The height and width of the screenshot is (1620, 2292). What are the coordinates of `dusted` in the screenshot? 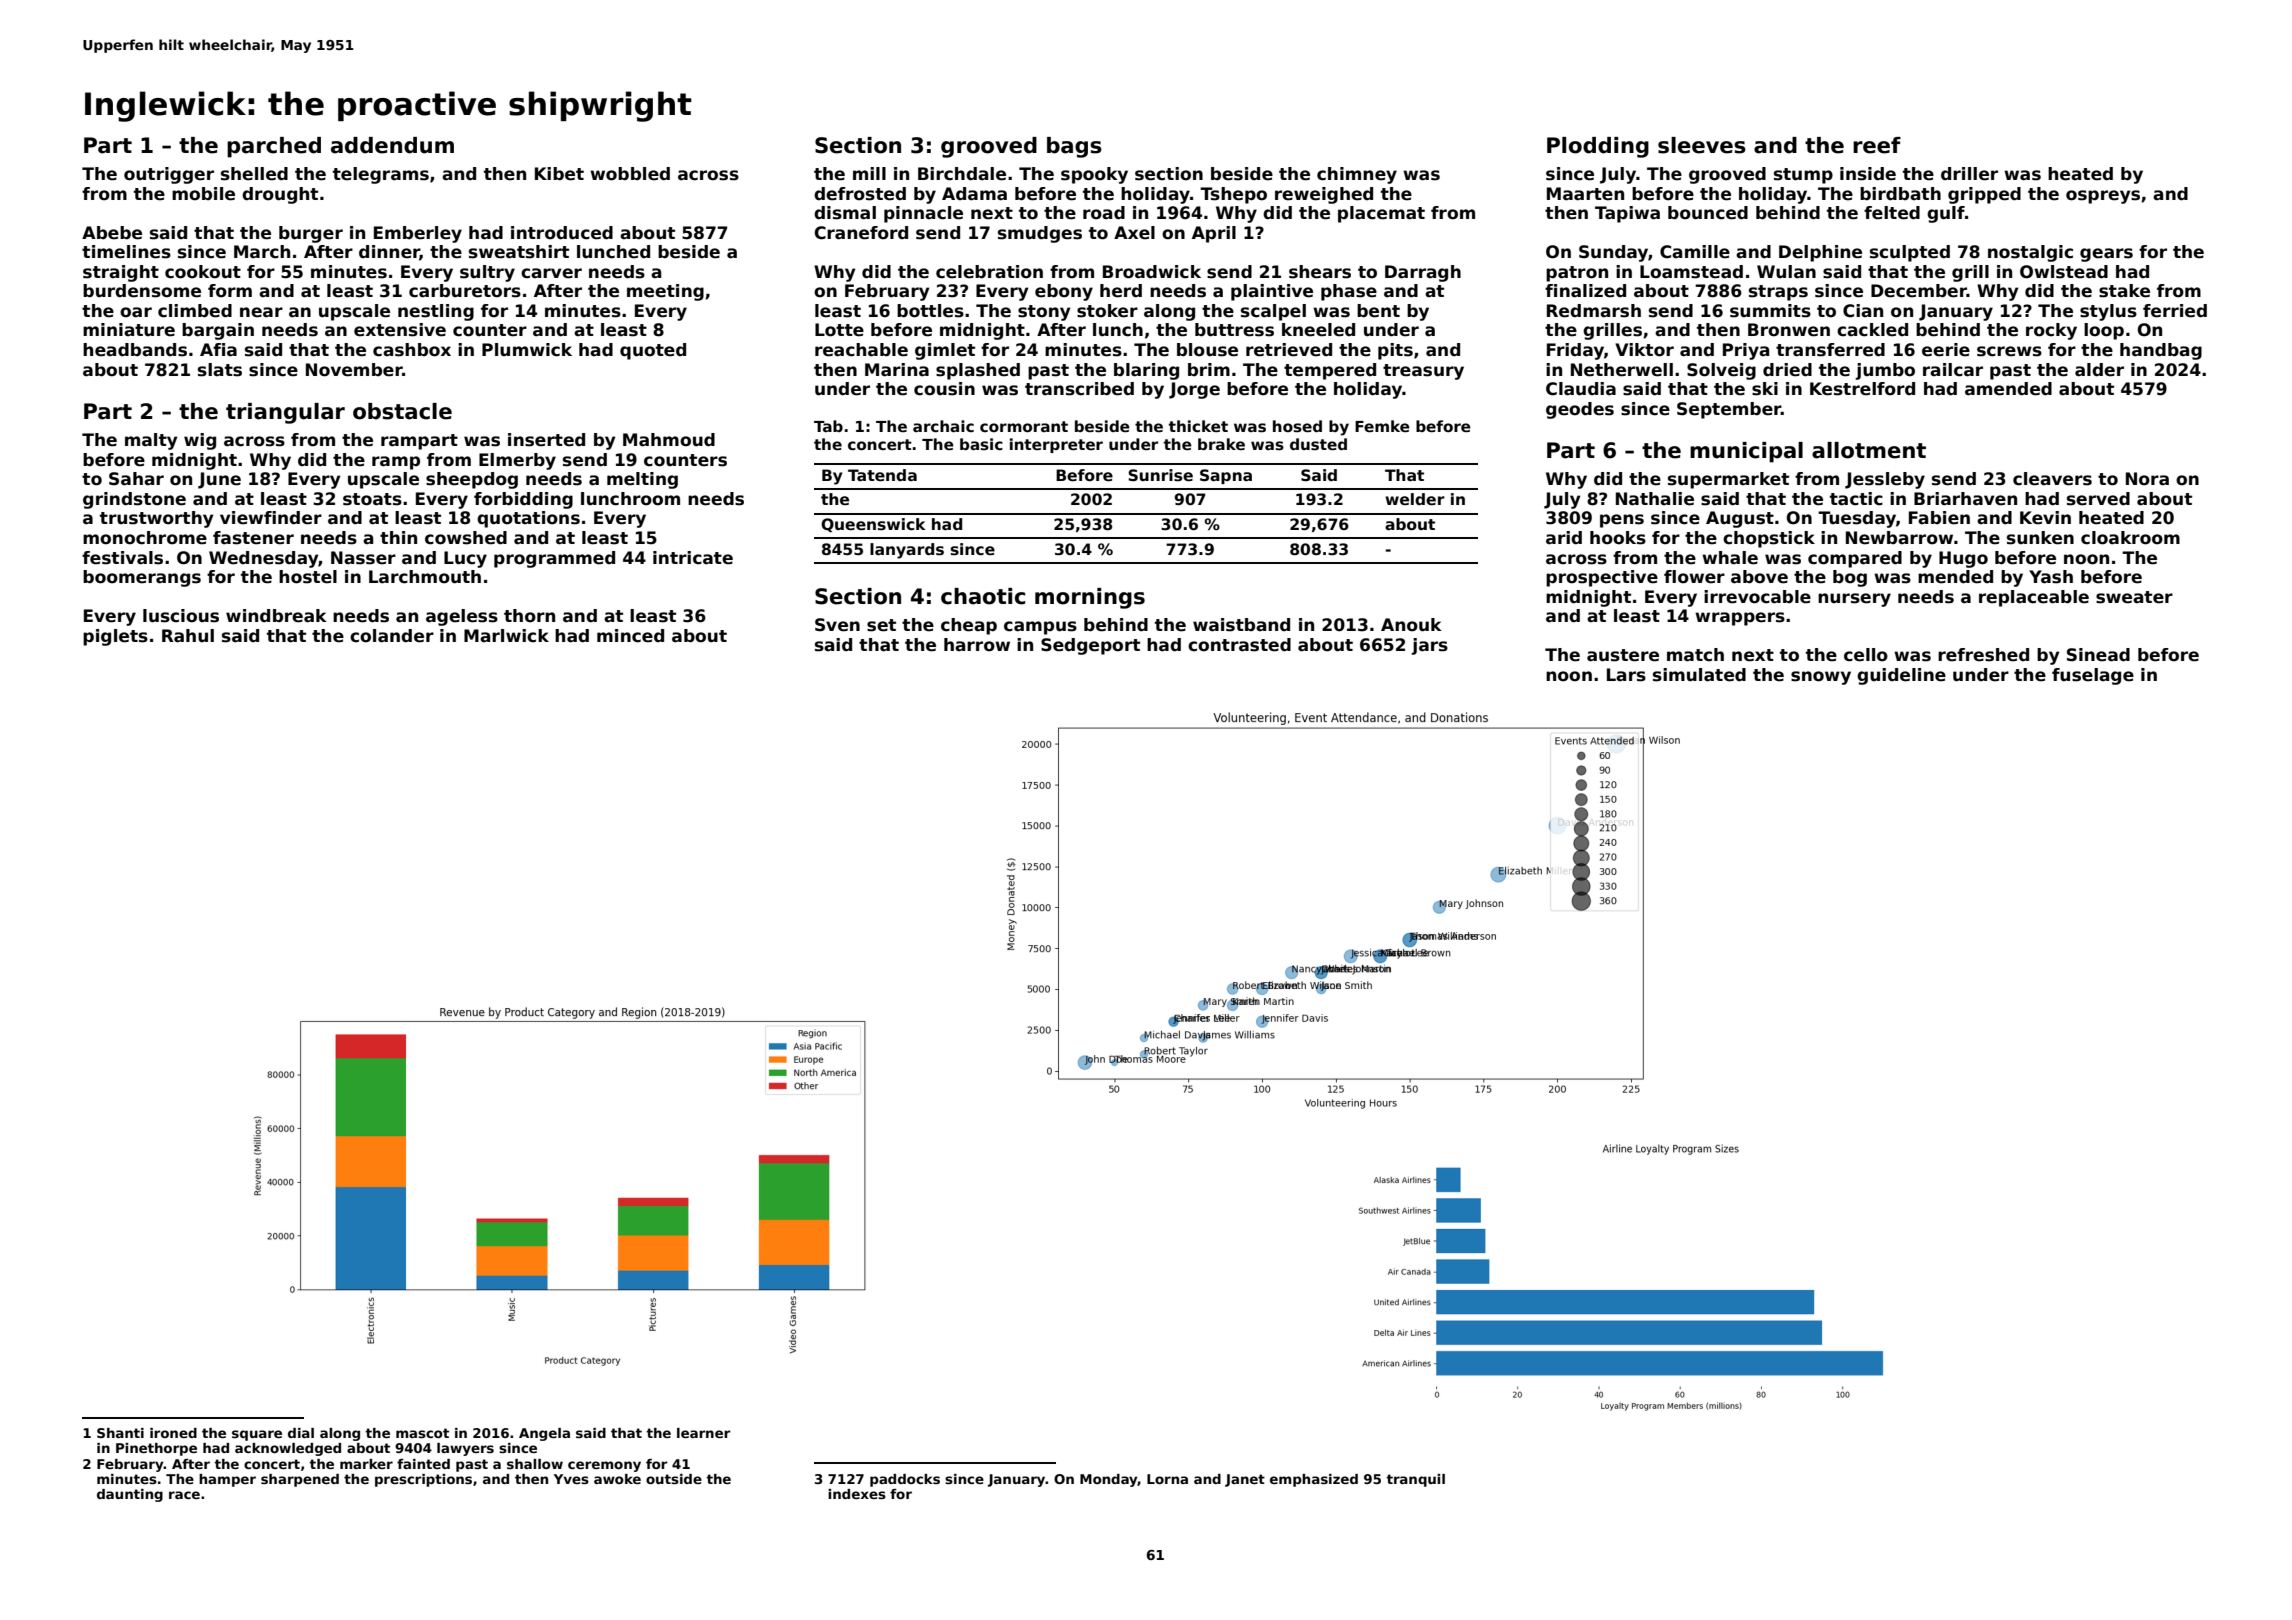 It's located at (1318, 444).
